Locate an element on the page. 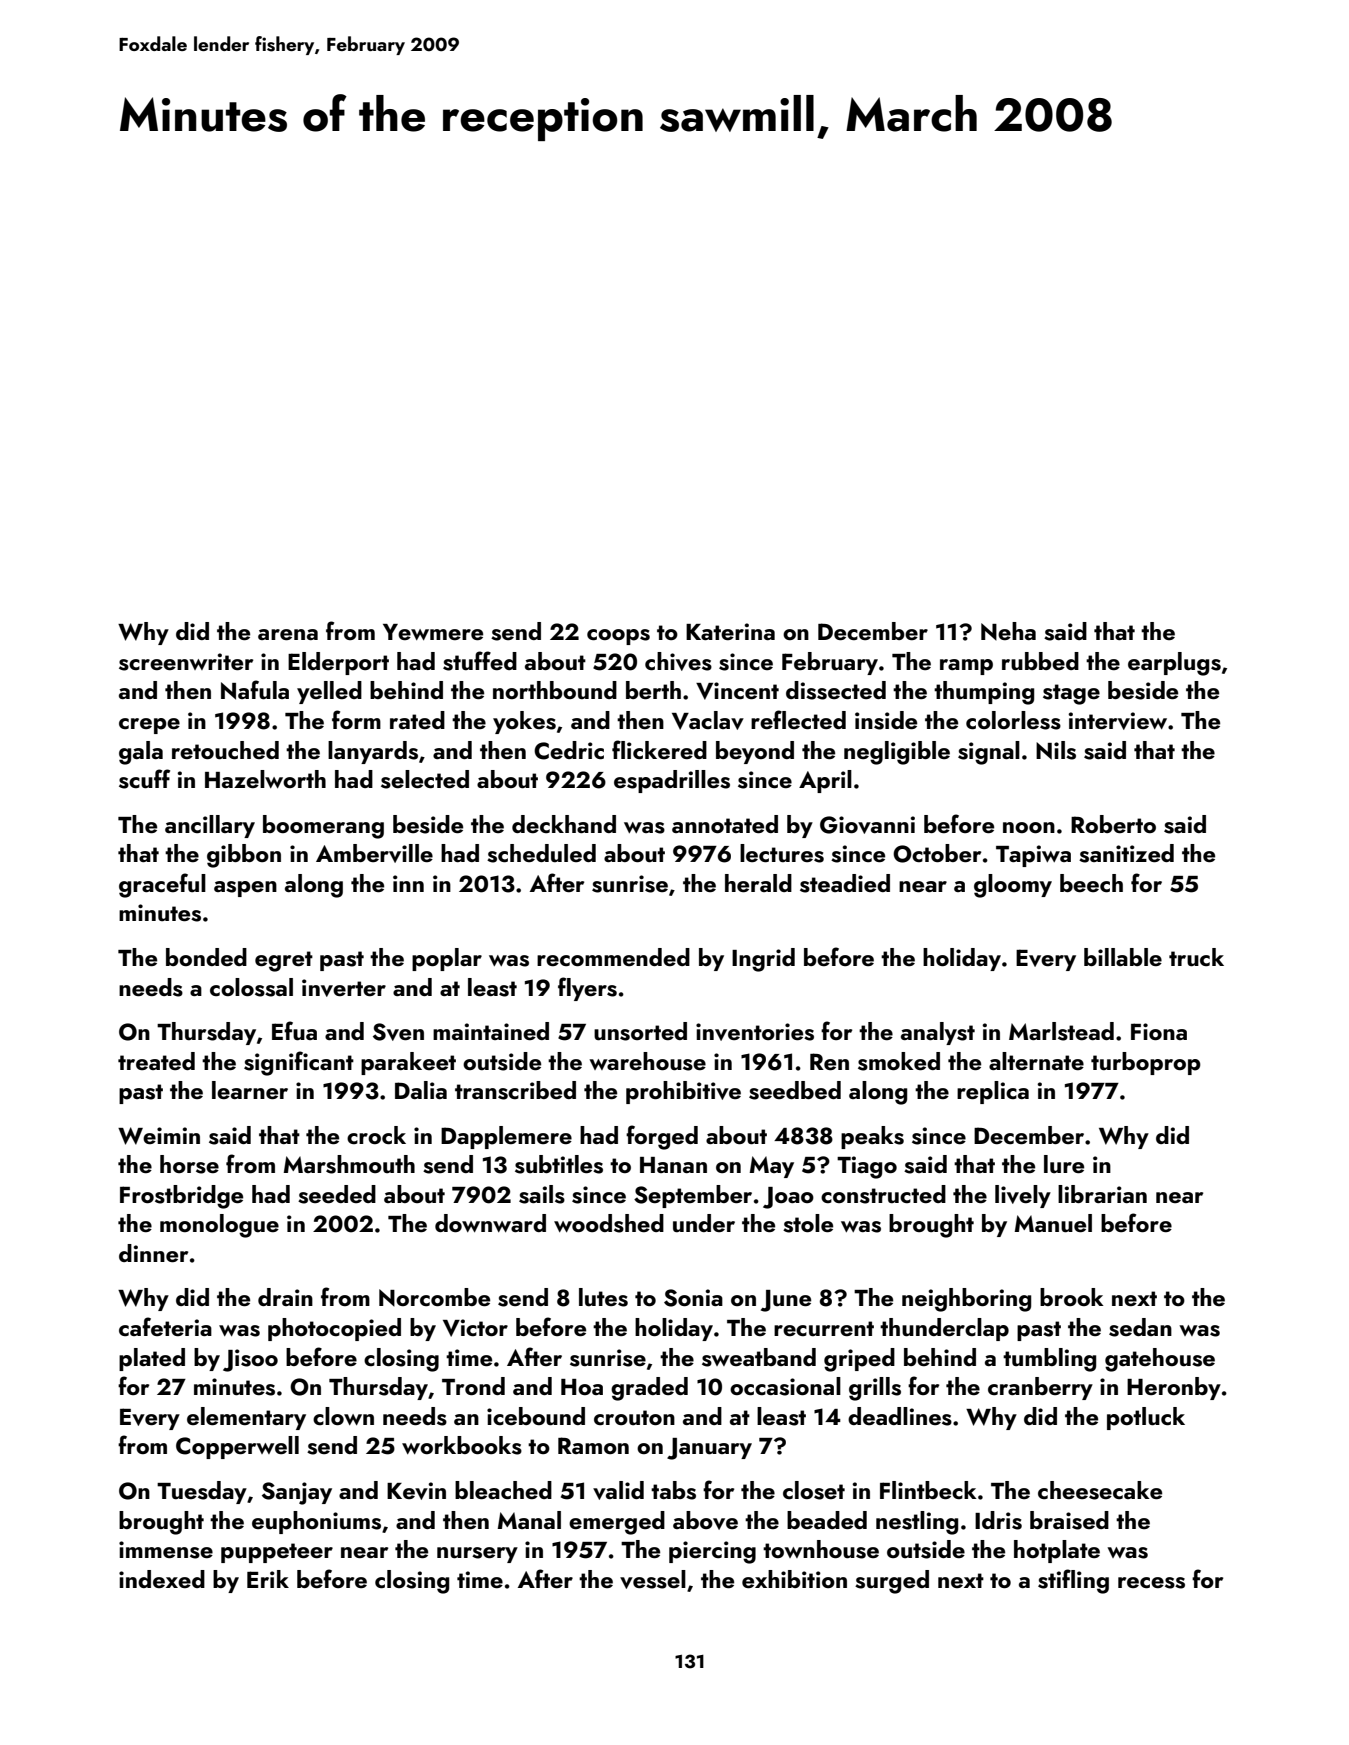  sedan is located at coordinates (1140, 1327).
